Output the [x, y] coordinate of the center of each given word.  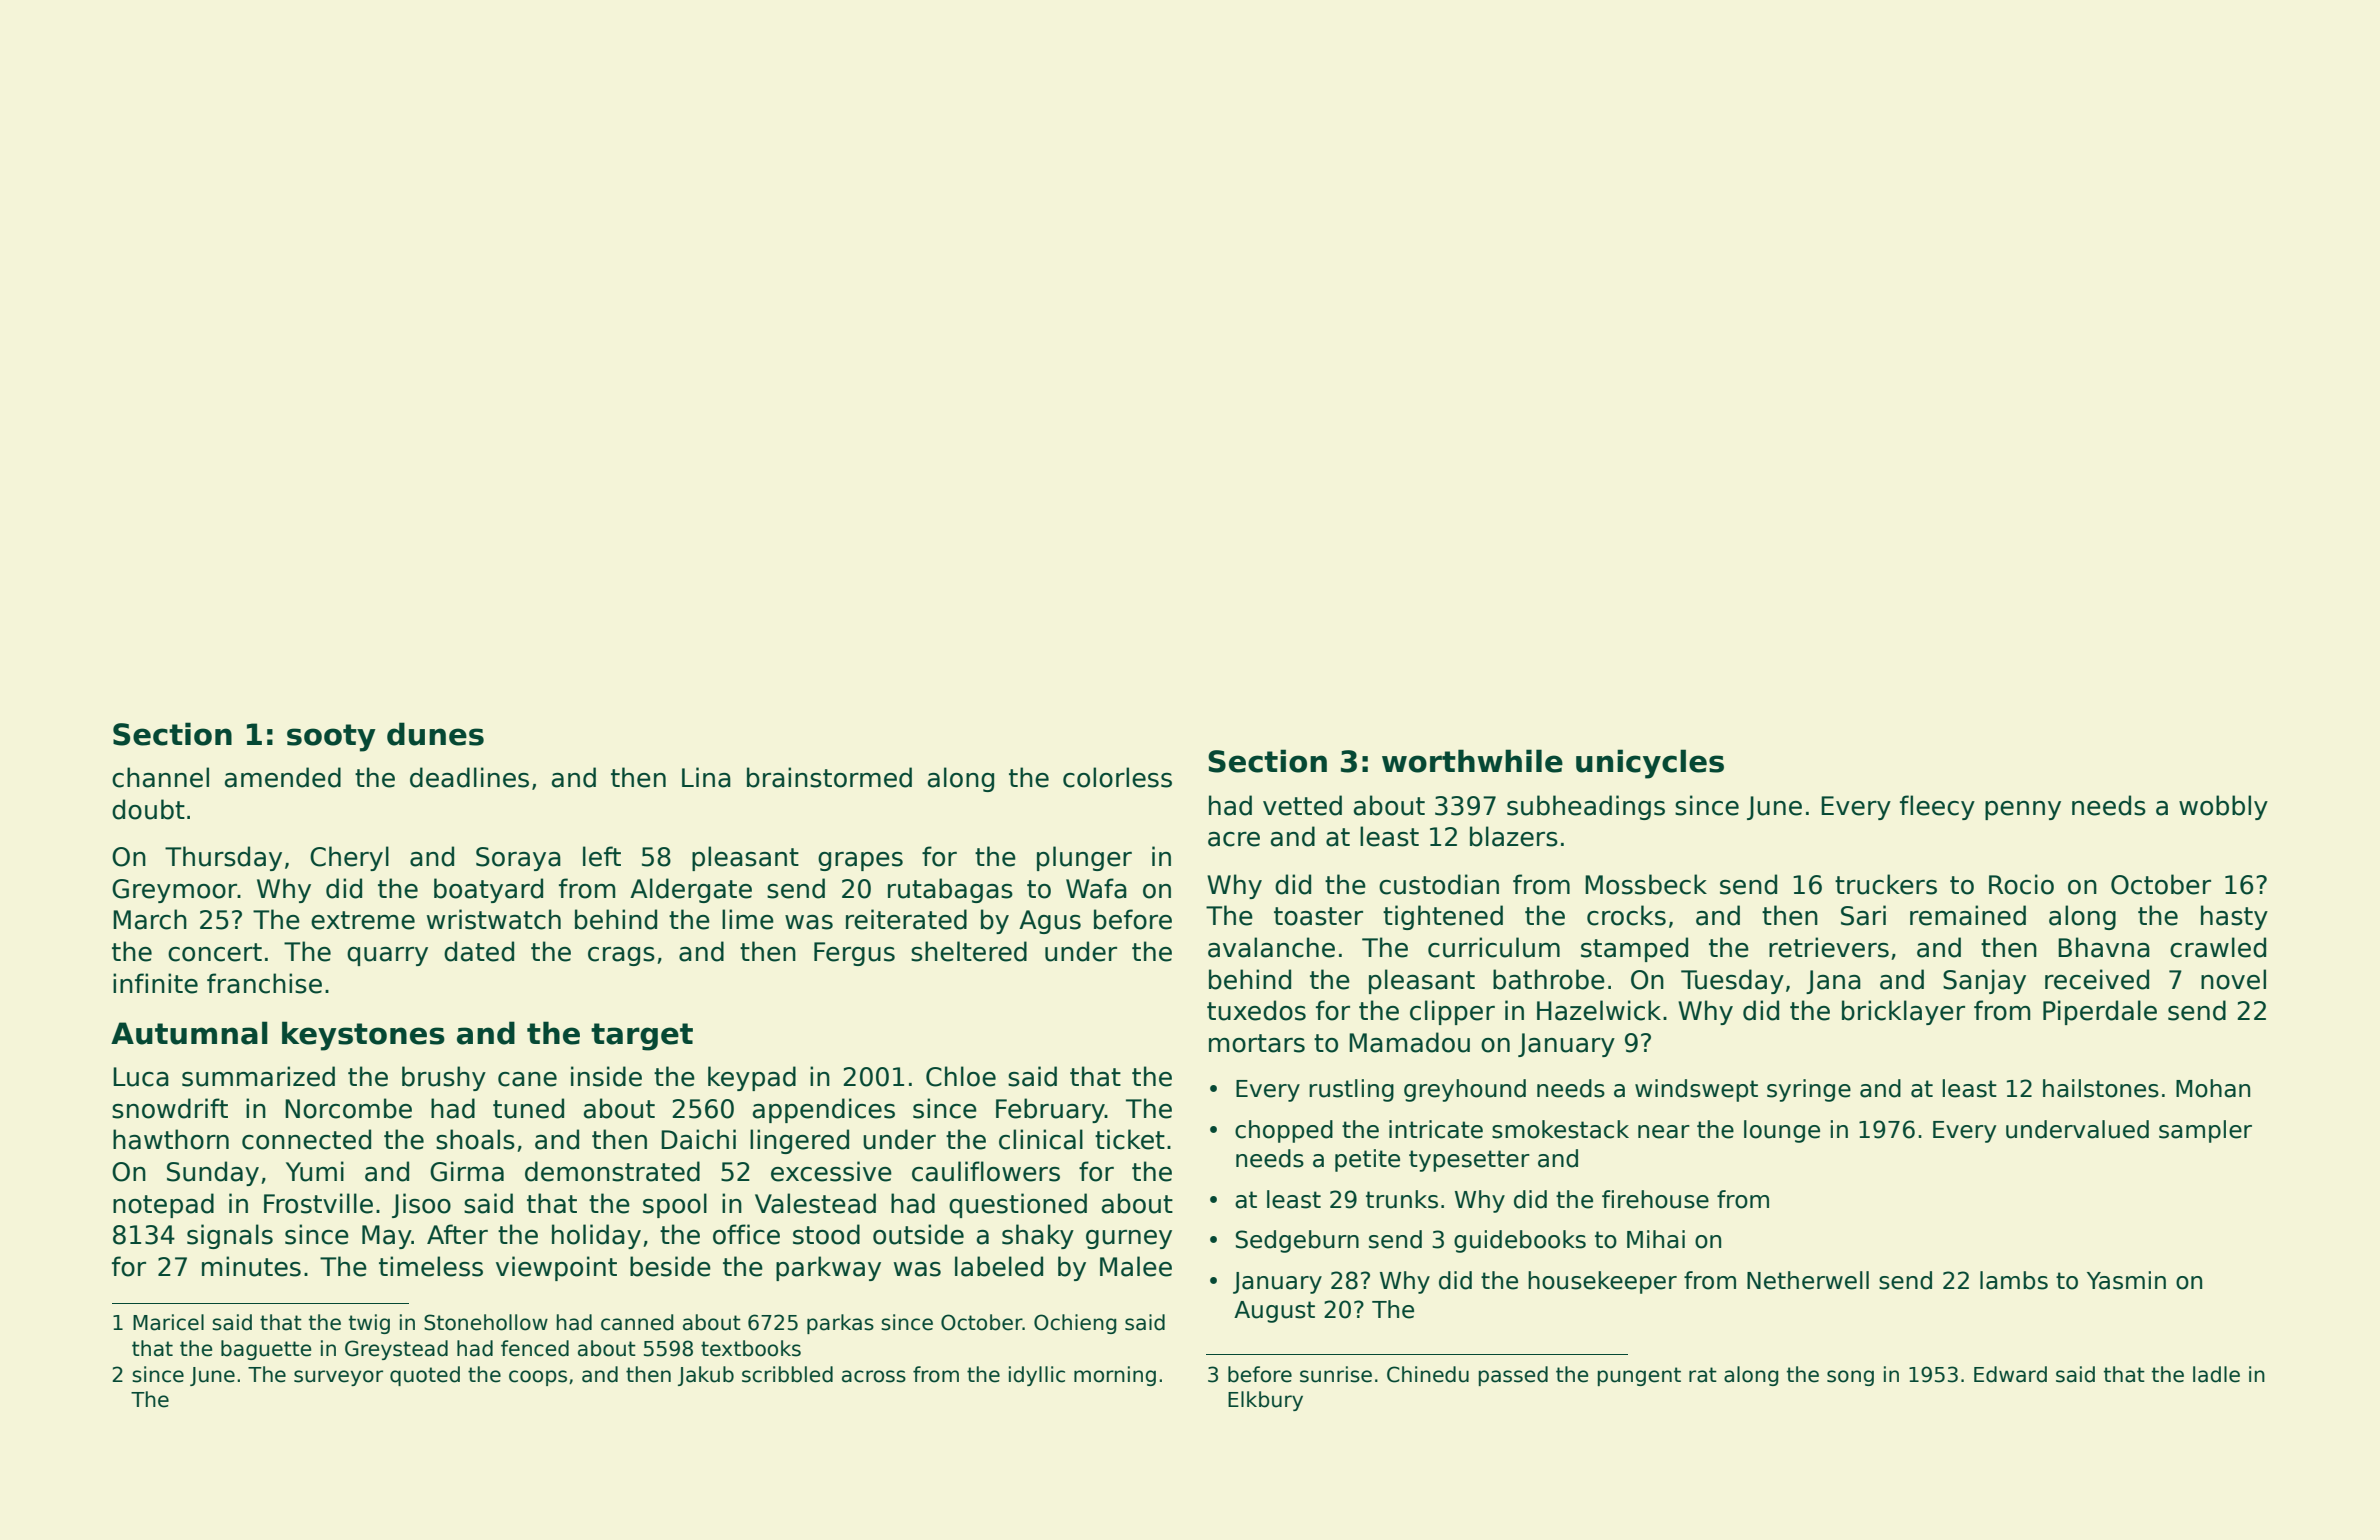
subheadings [1586, 807]
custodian [1439, 884]
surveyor [338, 1378]
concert [215, 952]
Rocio [2021, 884]
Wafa [1096, 888]
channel [160, 777]
